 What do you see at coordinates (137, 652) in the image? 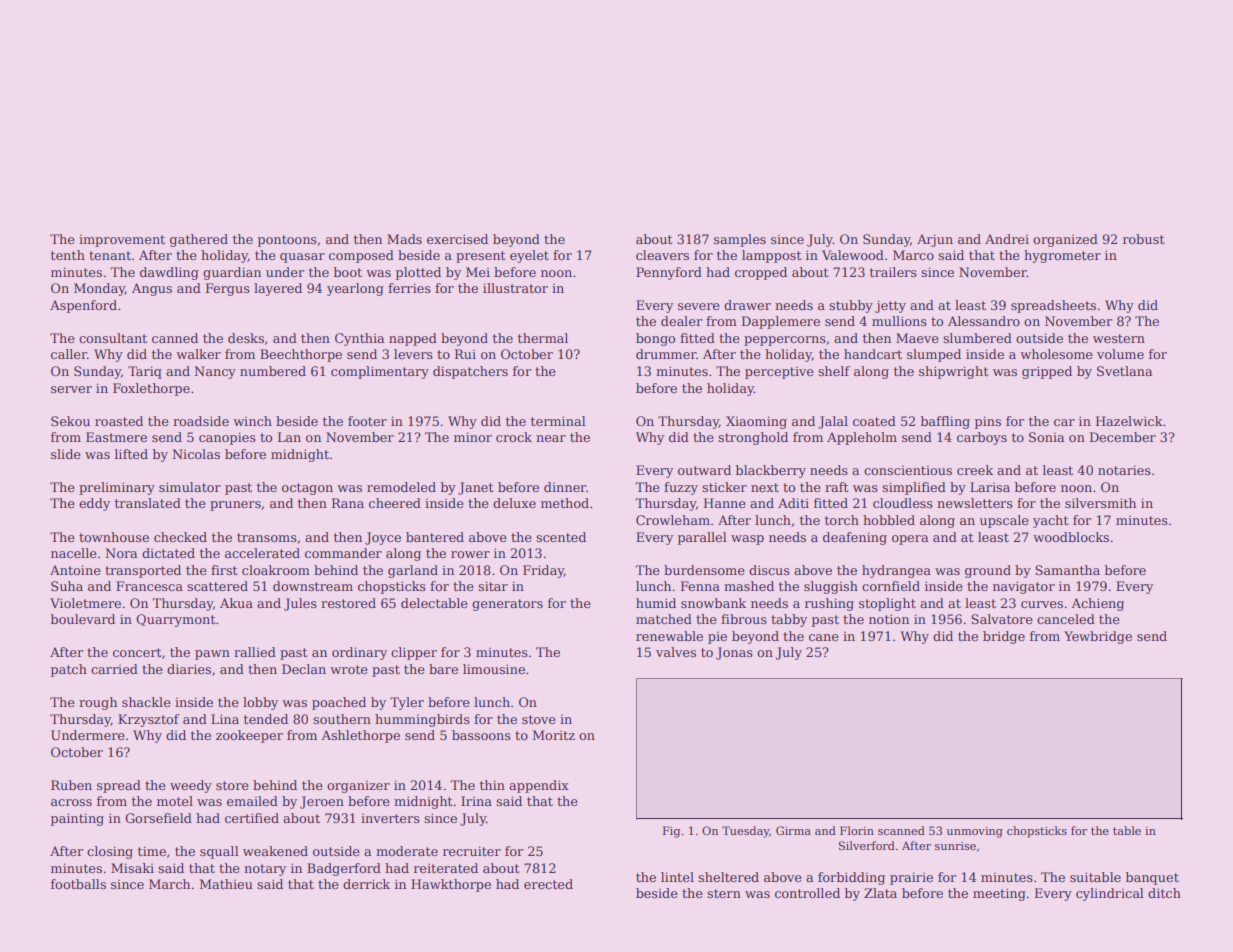
I see `concert` at bounding box center [137, 652].
